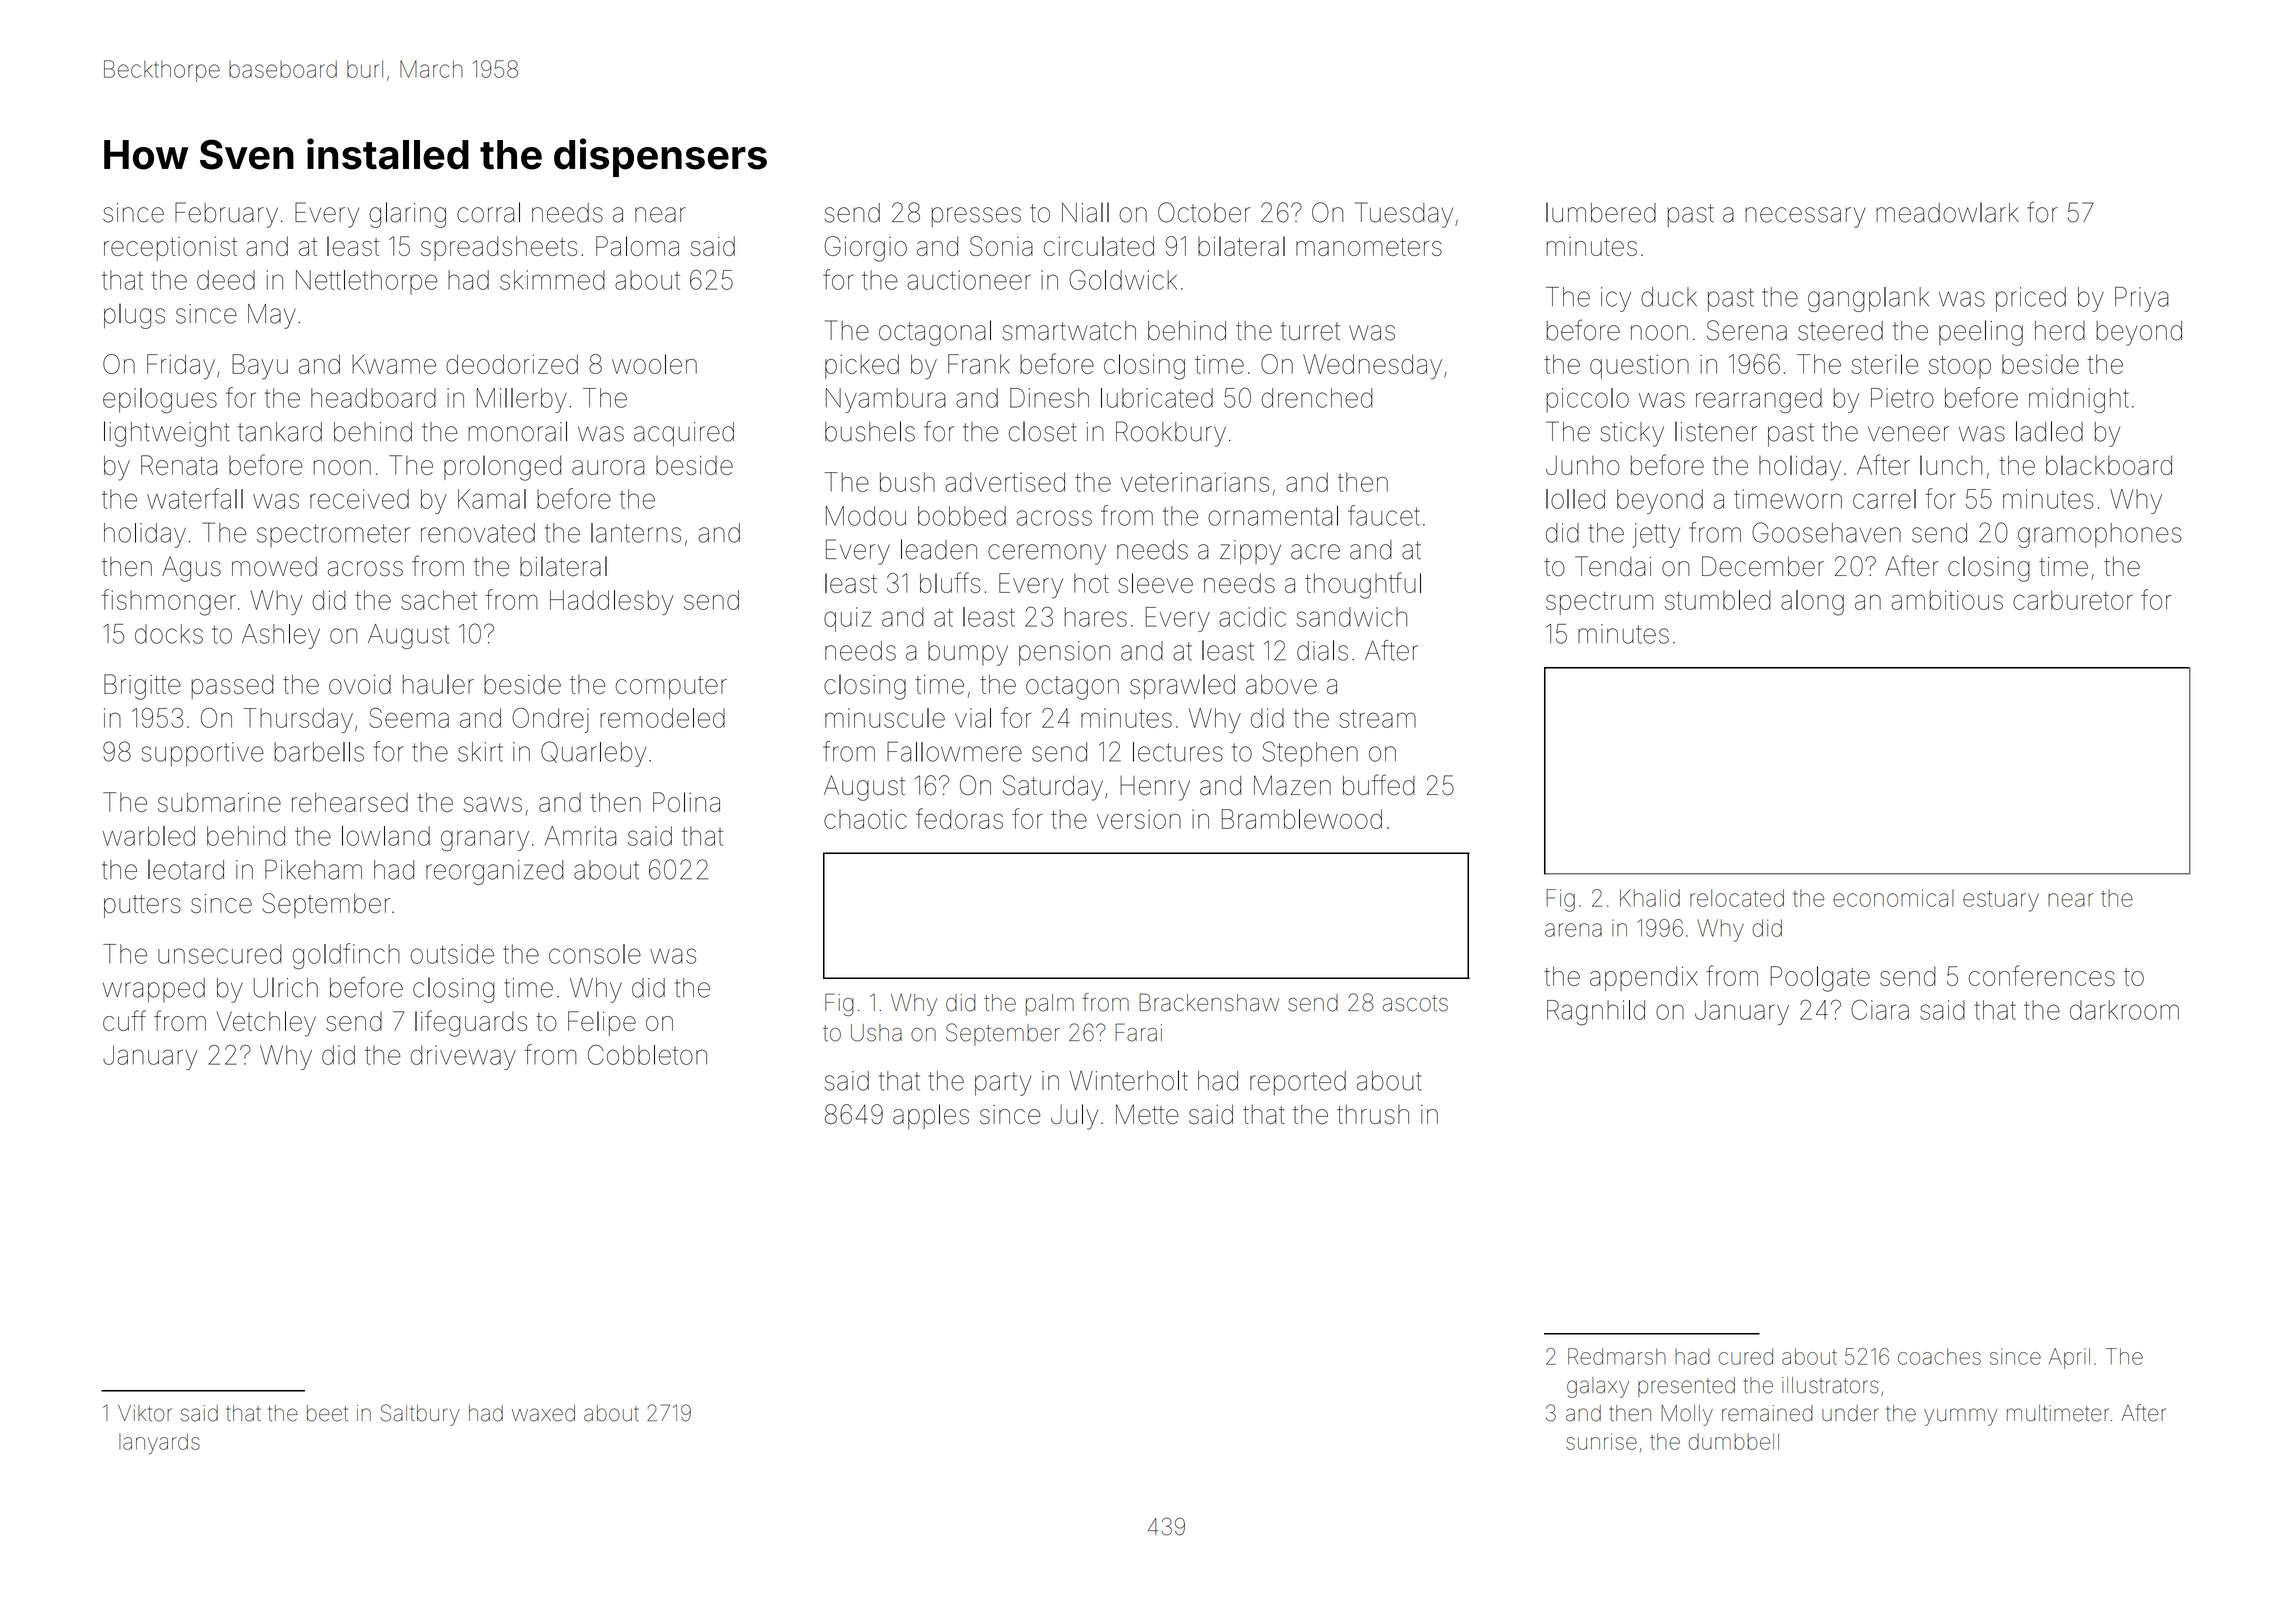 The image size is (2292, 1620). I want to click on minuscule, so click(885, 718).
